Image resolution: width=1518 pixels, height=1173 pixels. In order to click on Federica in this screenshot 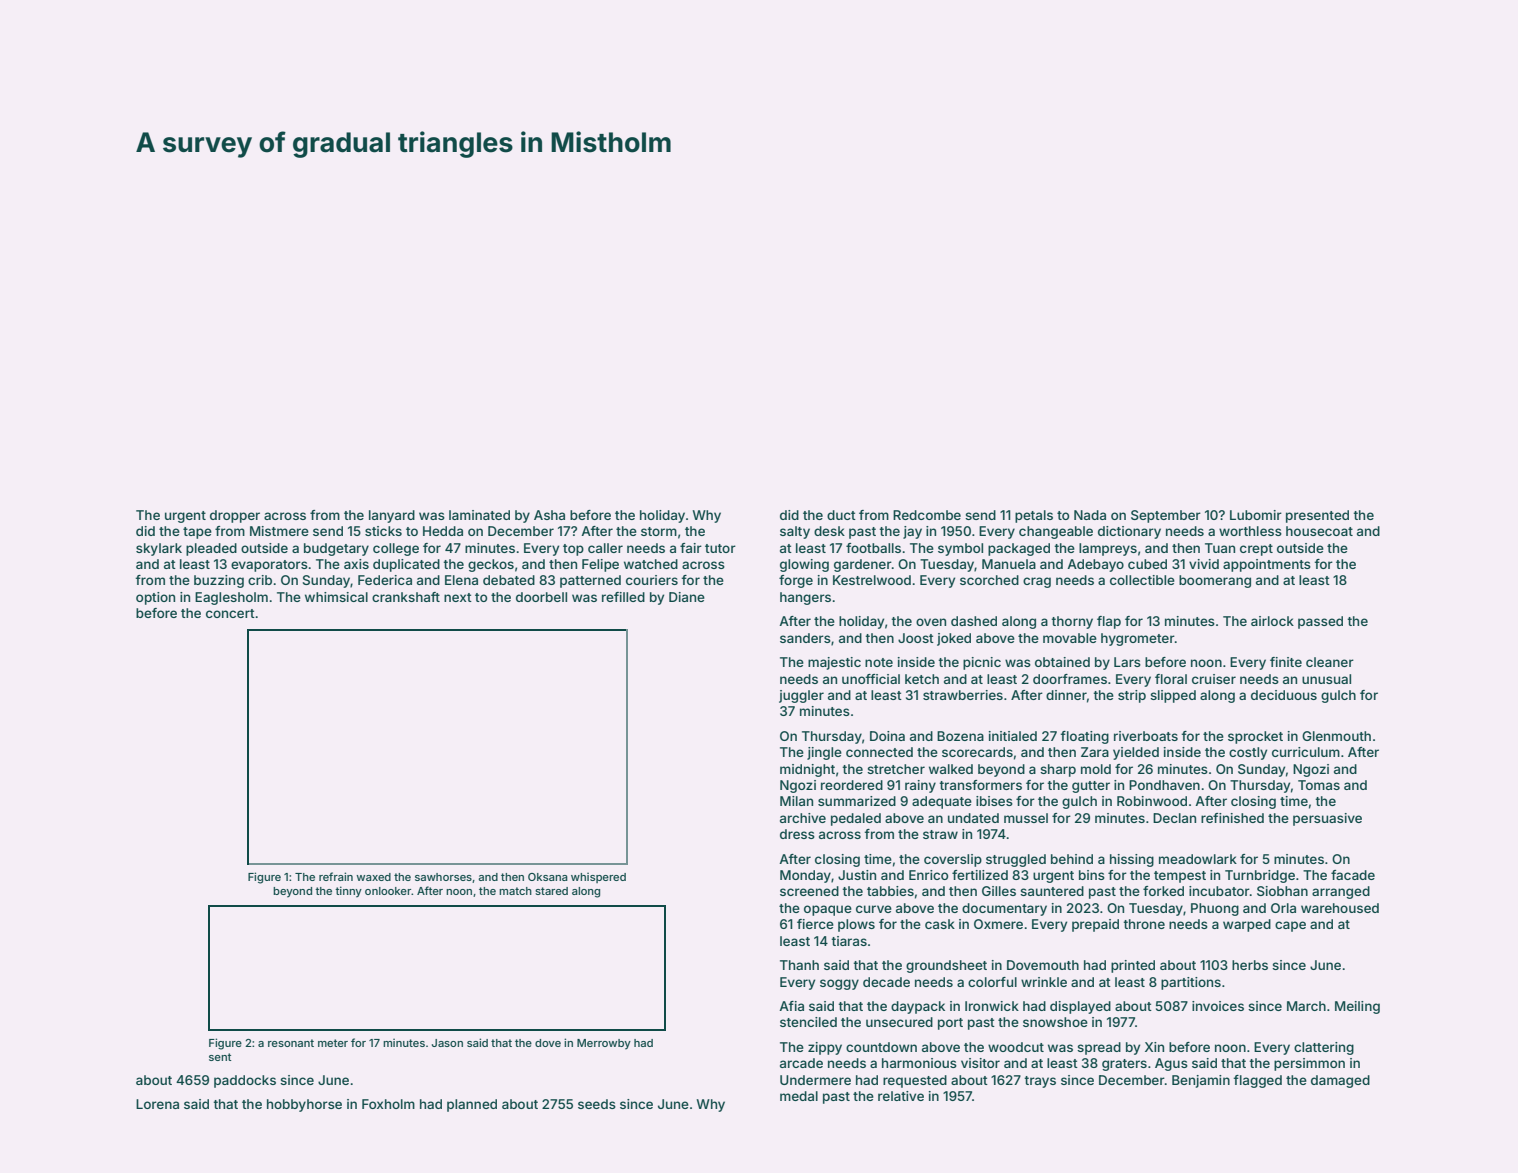, I will do `click(385, 580)`.
